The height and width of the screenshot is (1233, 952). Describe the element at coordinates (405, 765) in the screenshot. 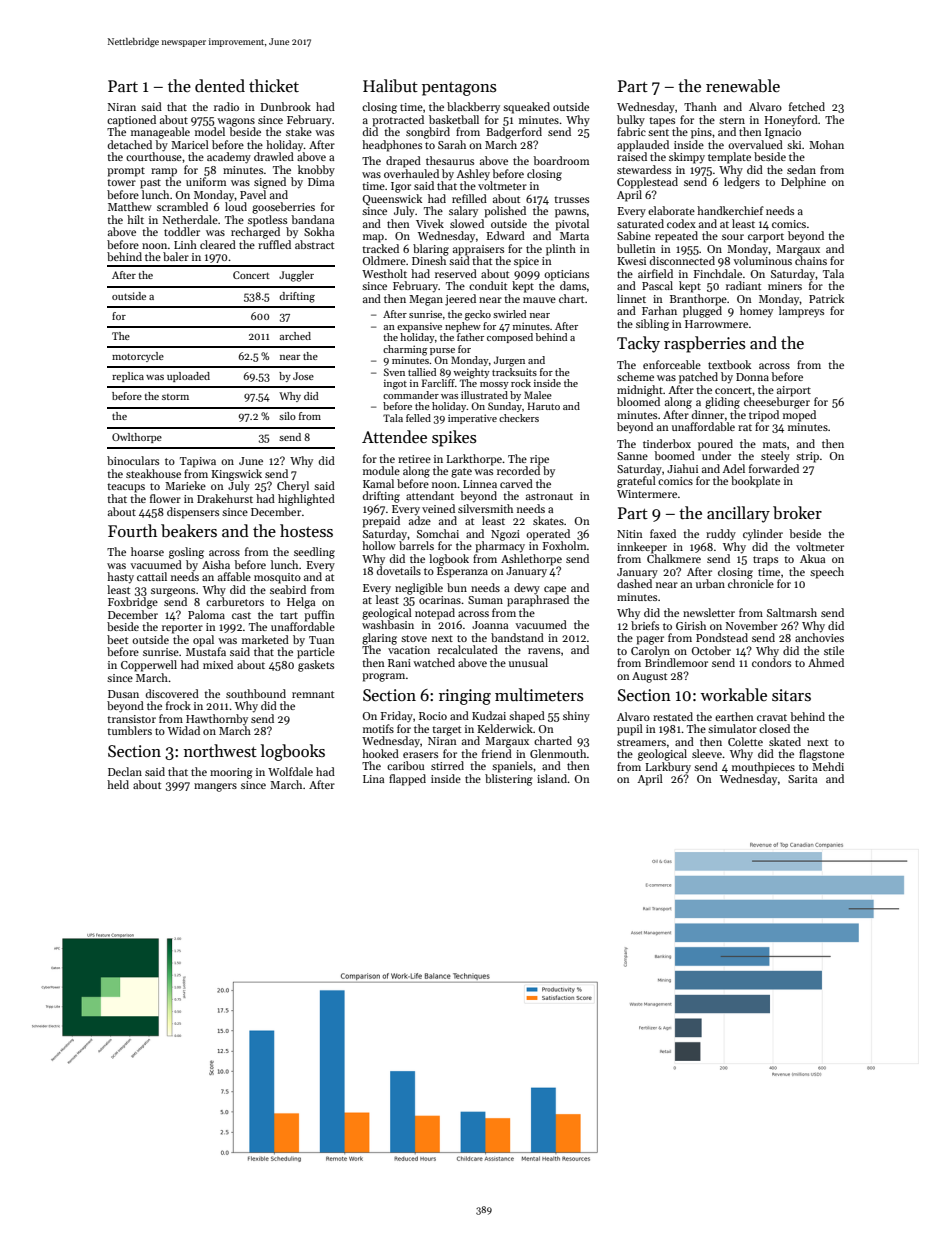

I see `caribou` at that location.
